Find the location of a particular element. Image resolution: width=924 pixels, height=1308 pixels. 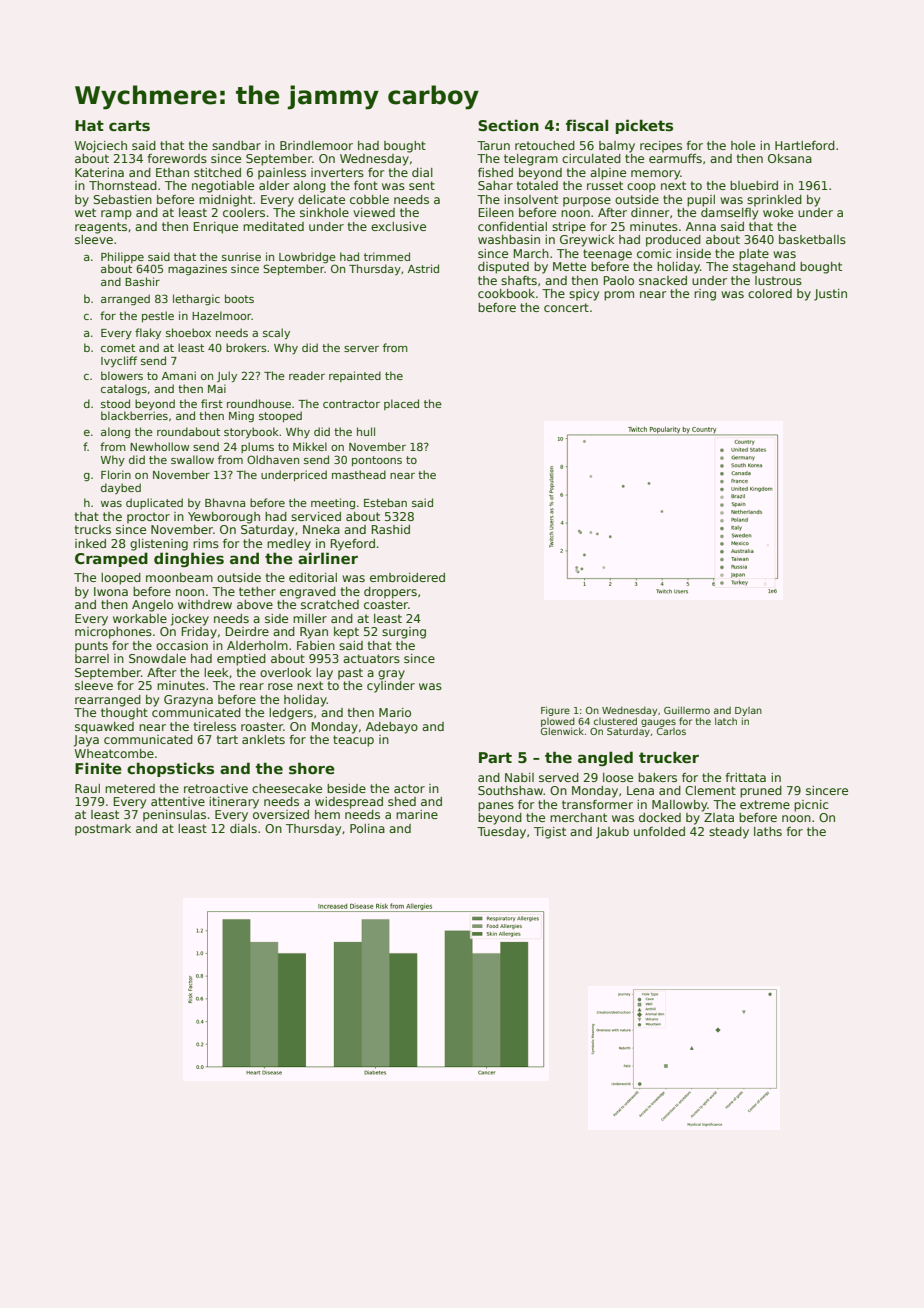

daybed is located at coordinates (121, 488).
